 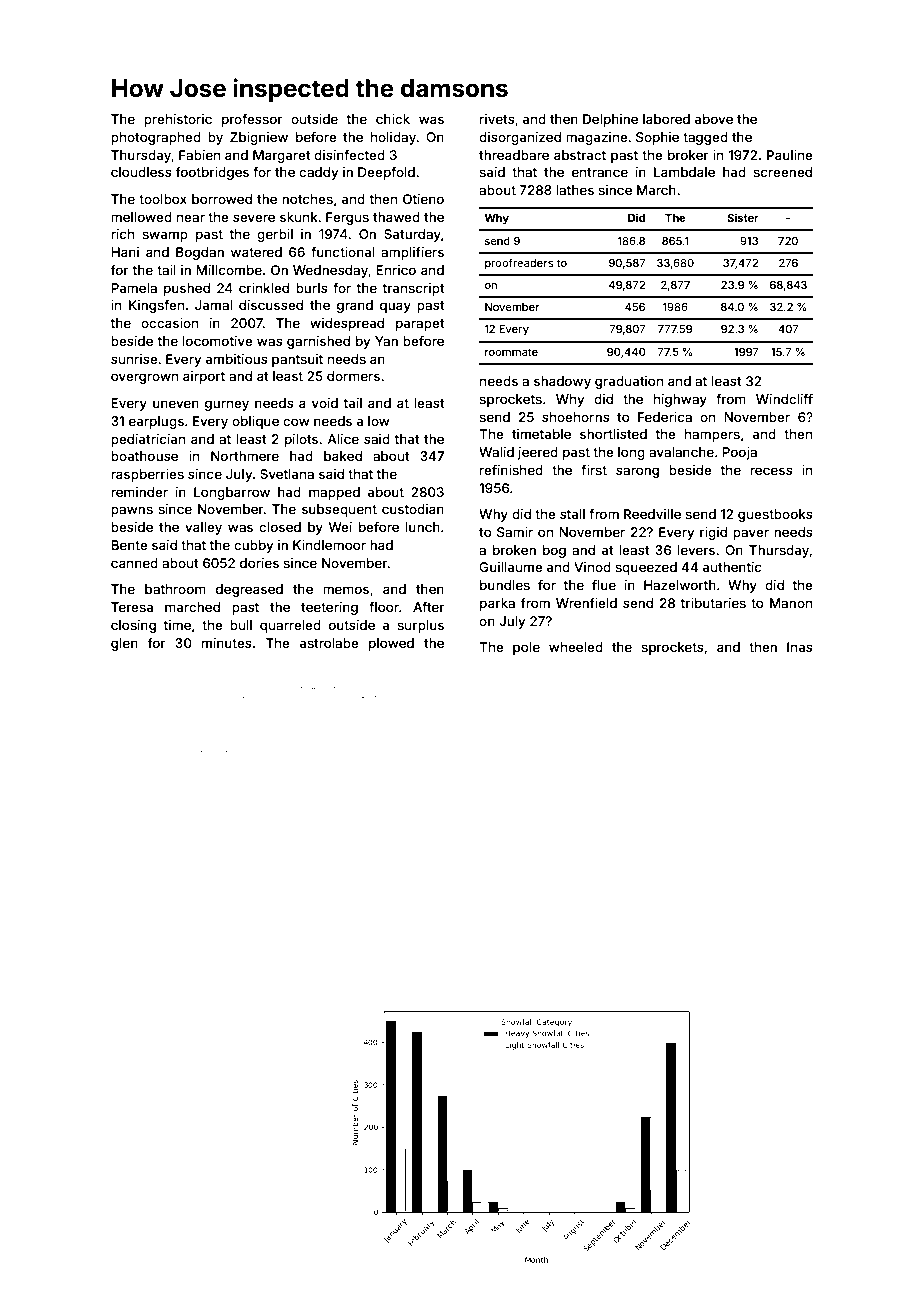 What do you see at coordinates (178, 120) in the page?
I see `prehistoric` at bounding box center [178, 120].
